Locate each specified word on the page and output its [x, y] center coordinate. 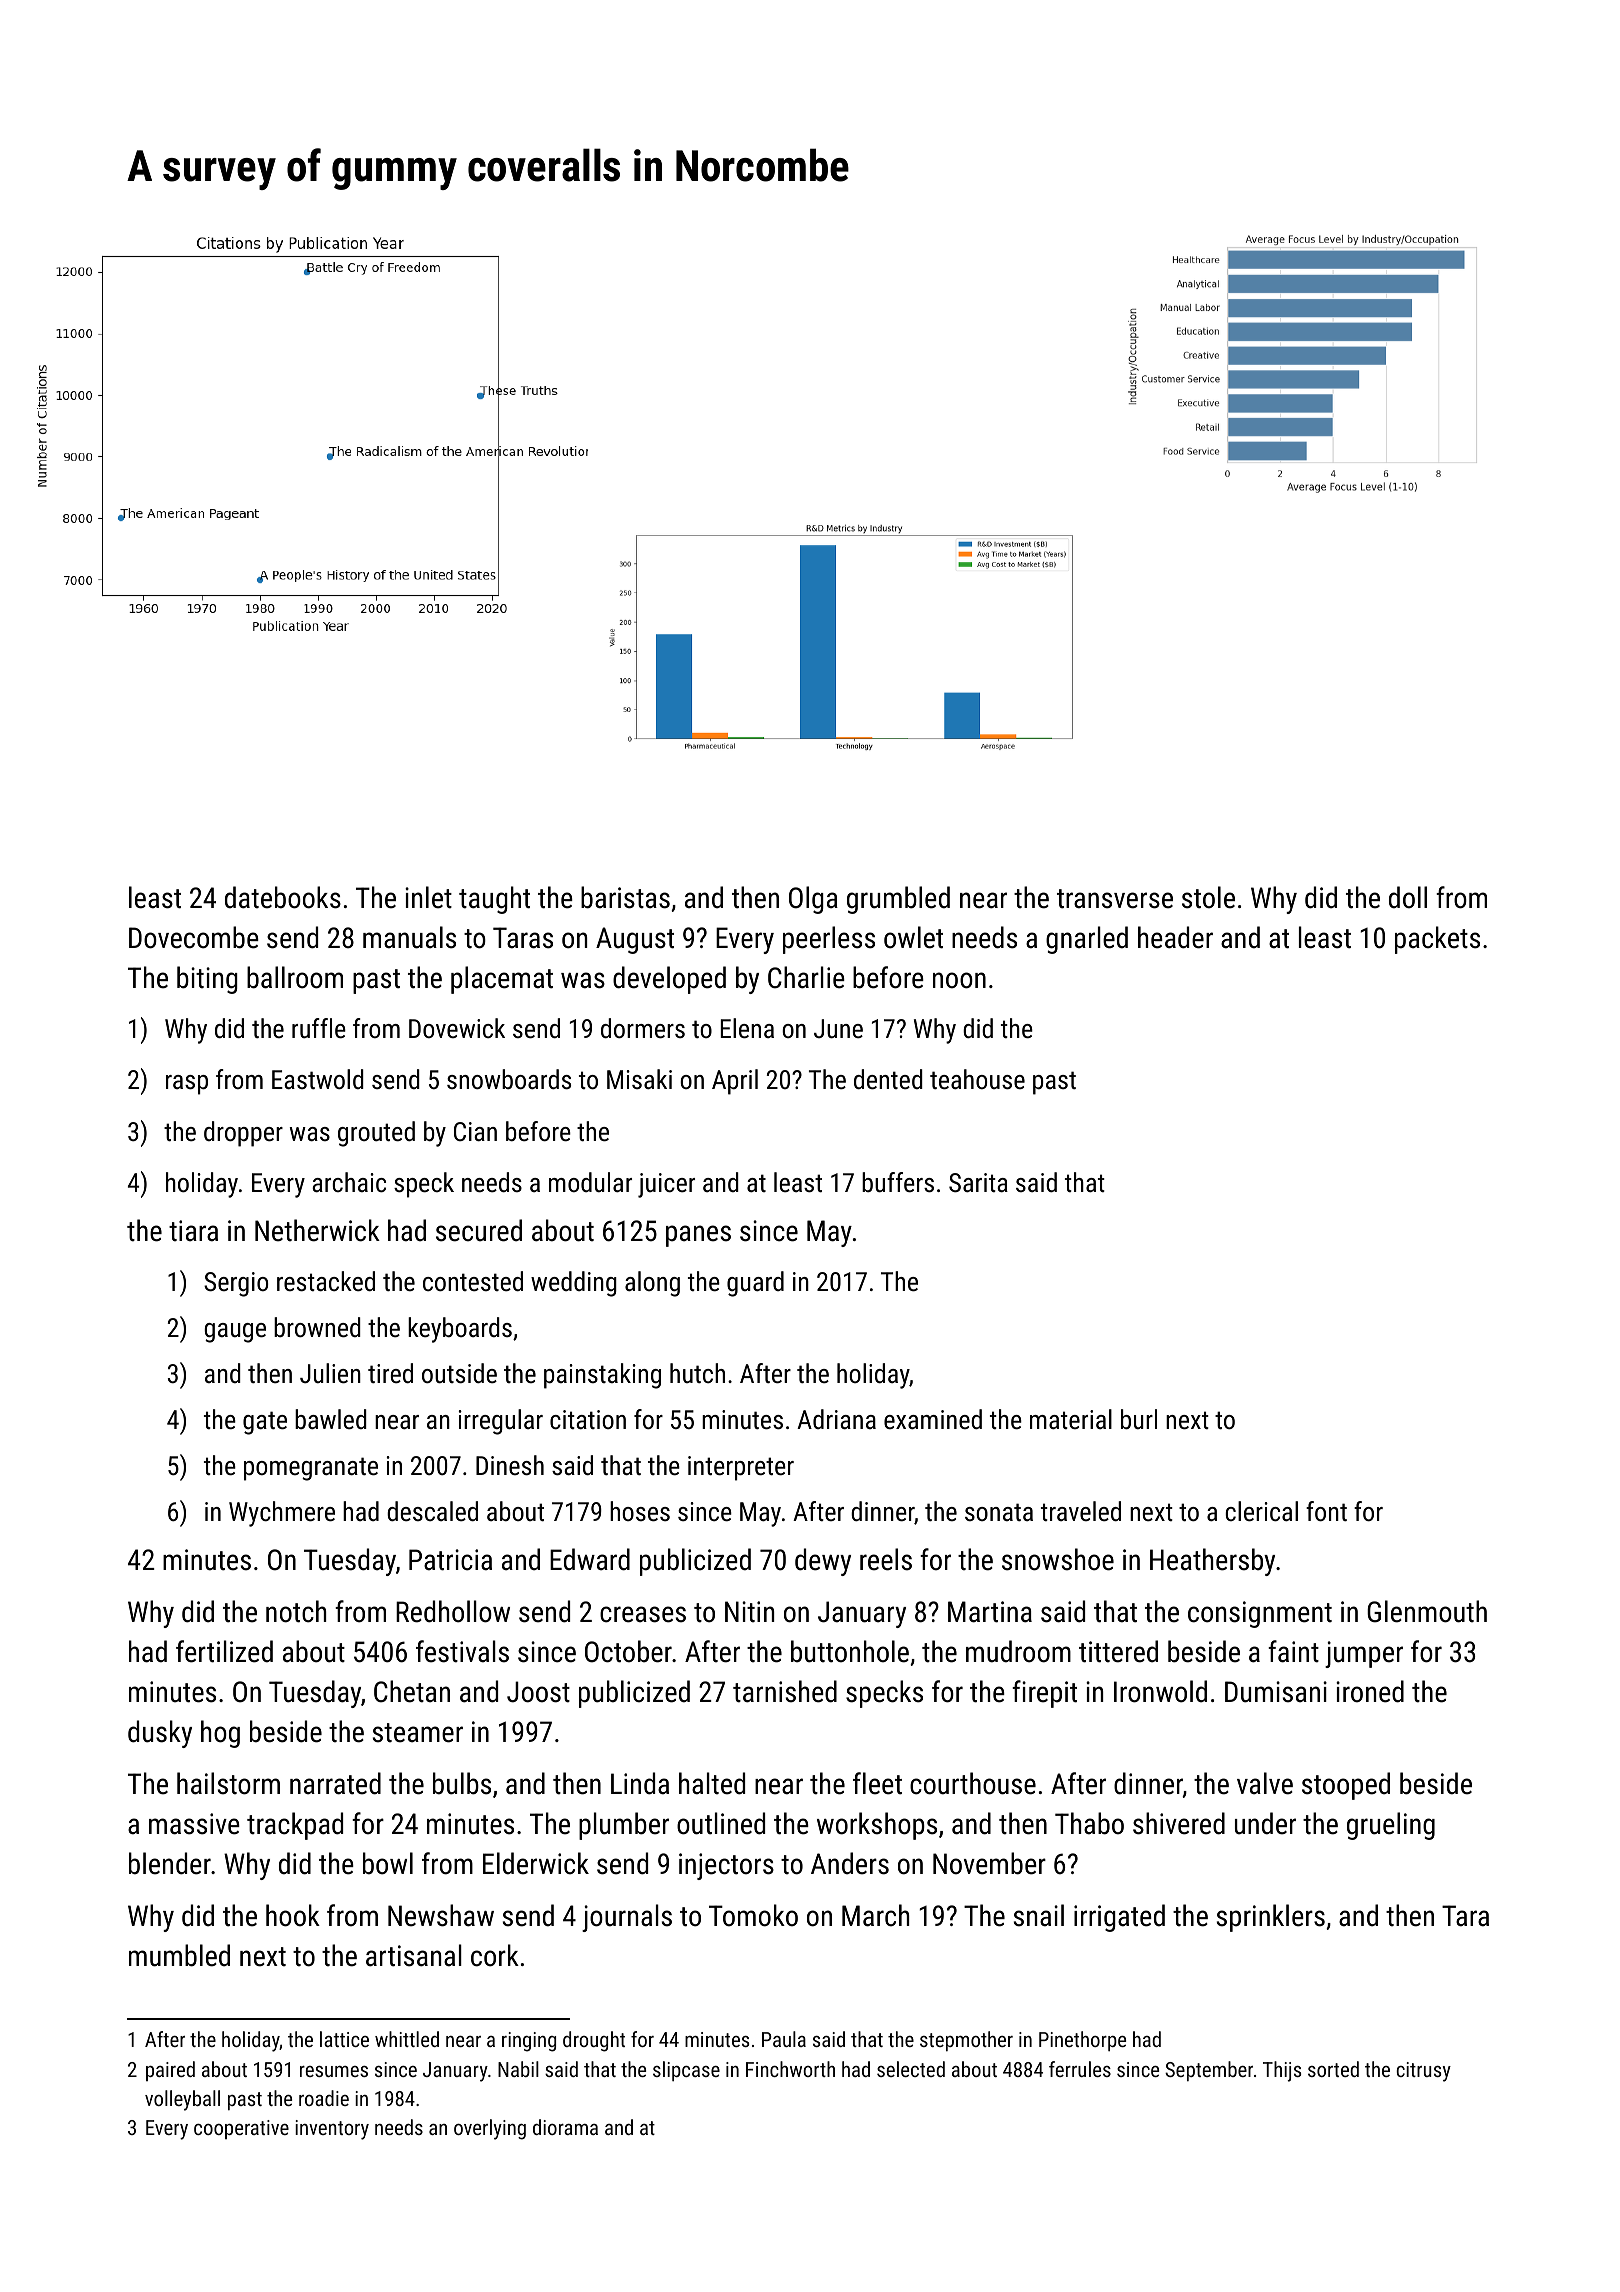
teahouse [977, 1079]
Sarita [978, 1182]
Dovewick [457, 1028]
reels [886, 1559]
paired [170, 2071]
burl [1139, 1419]
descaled [432, 1511]
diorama [565, 2127]
